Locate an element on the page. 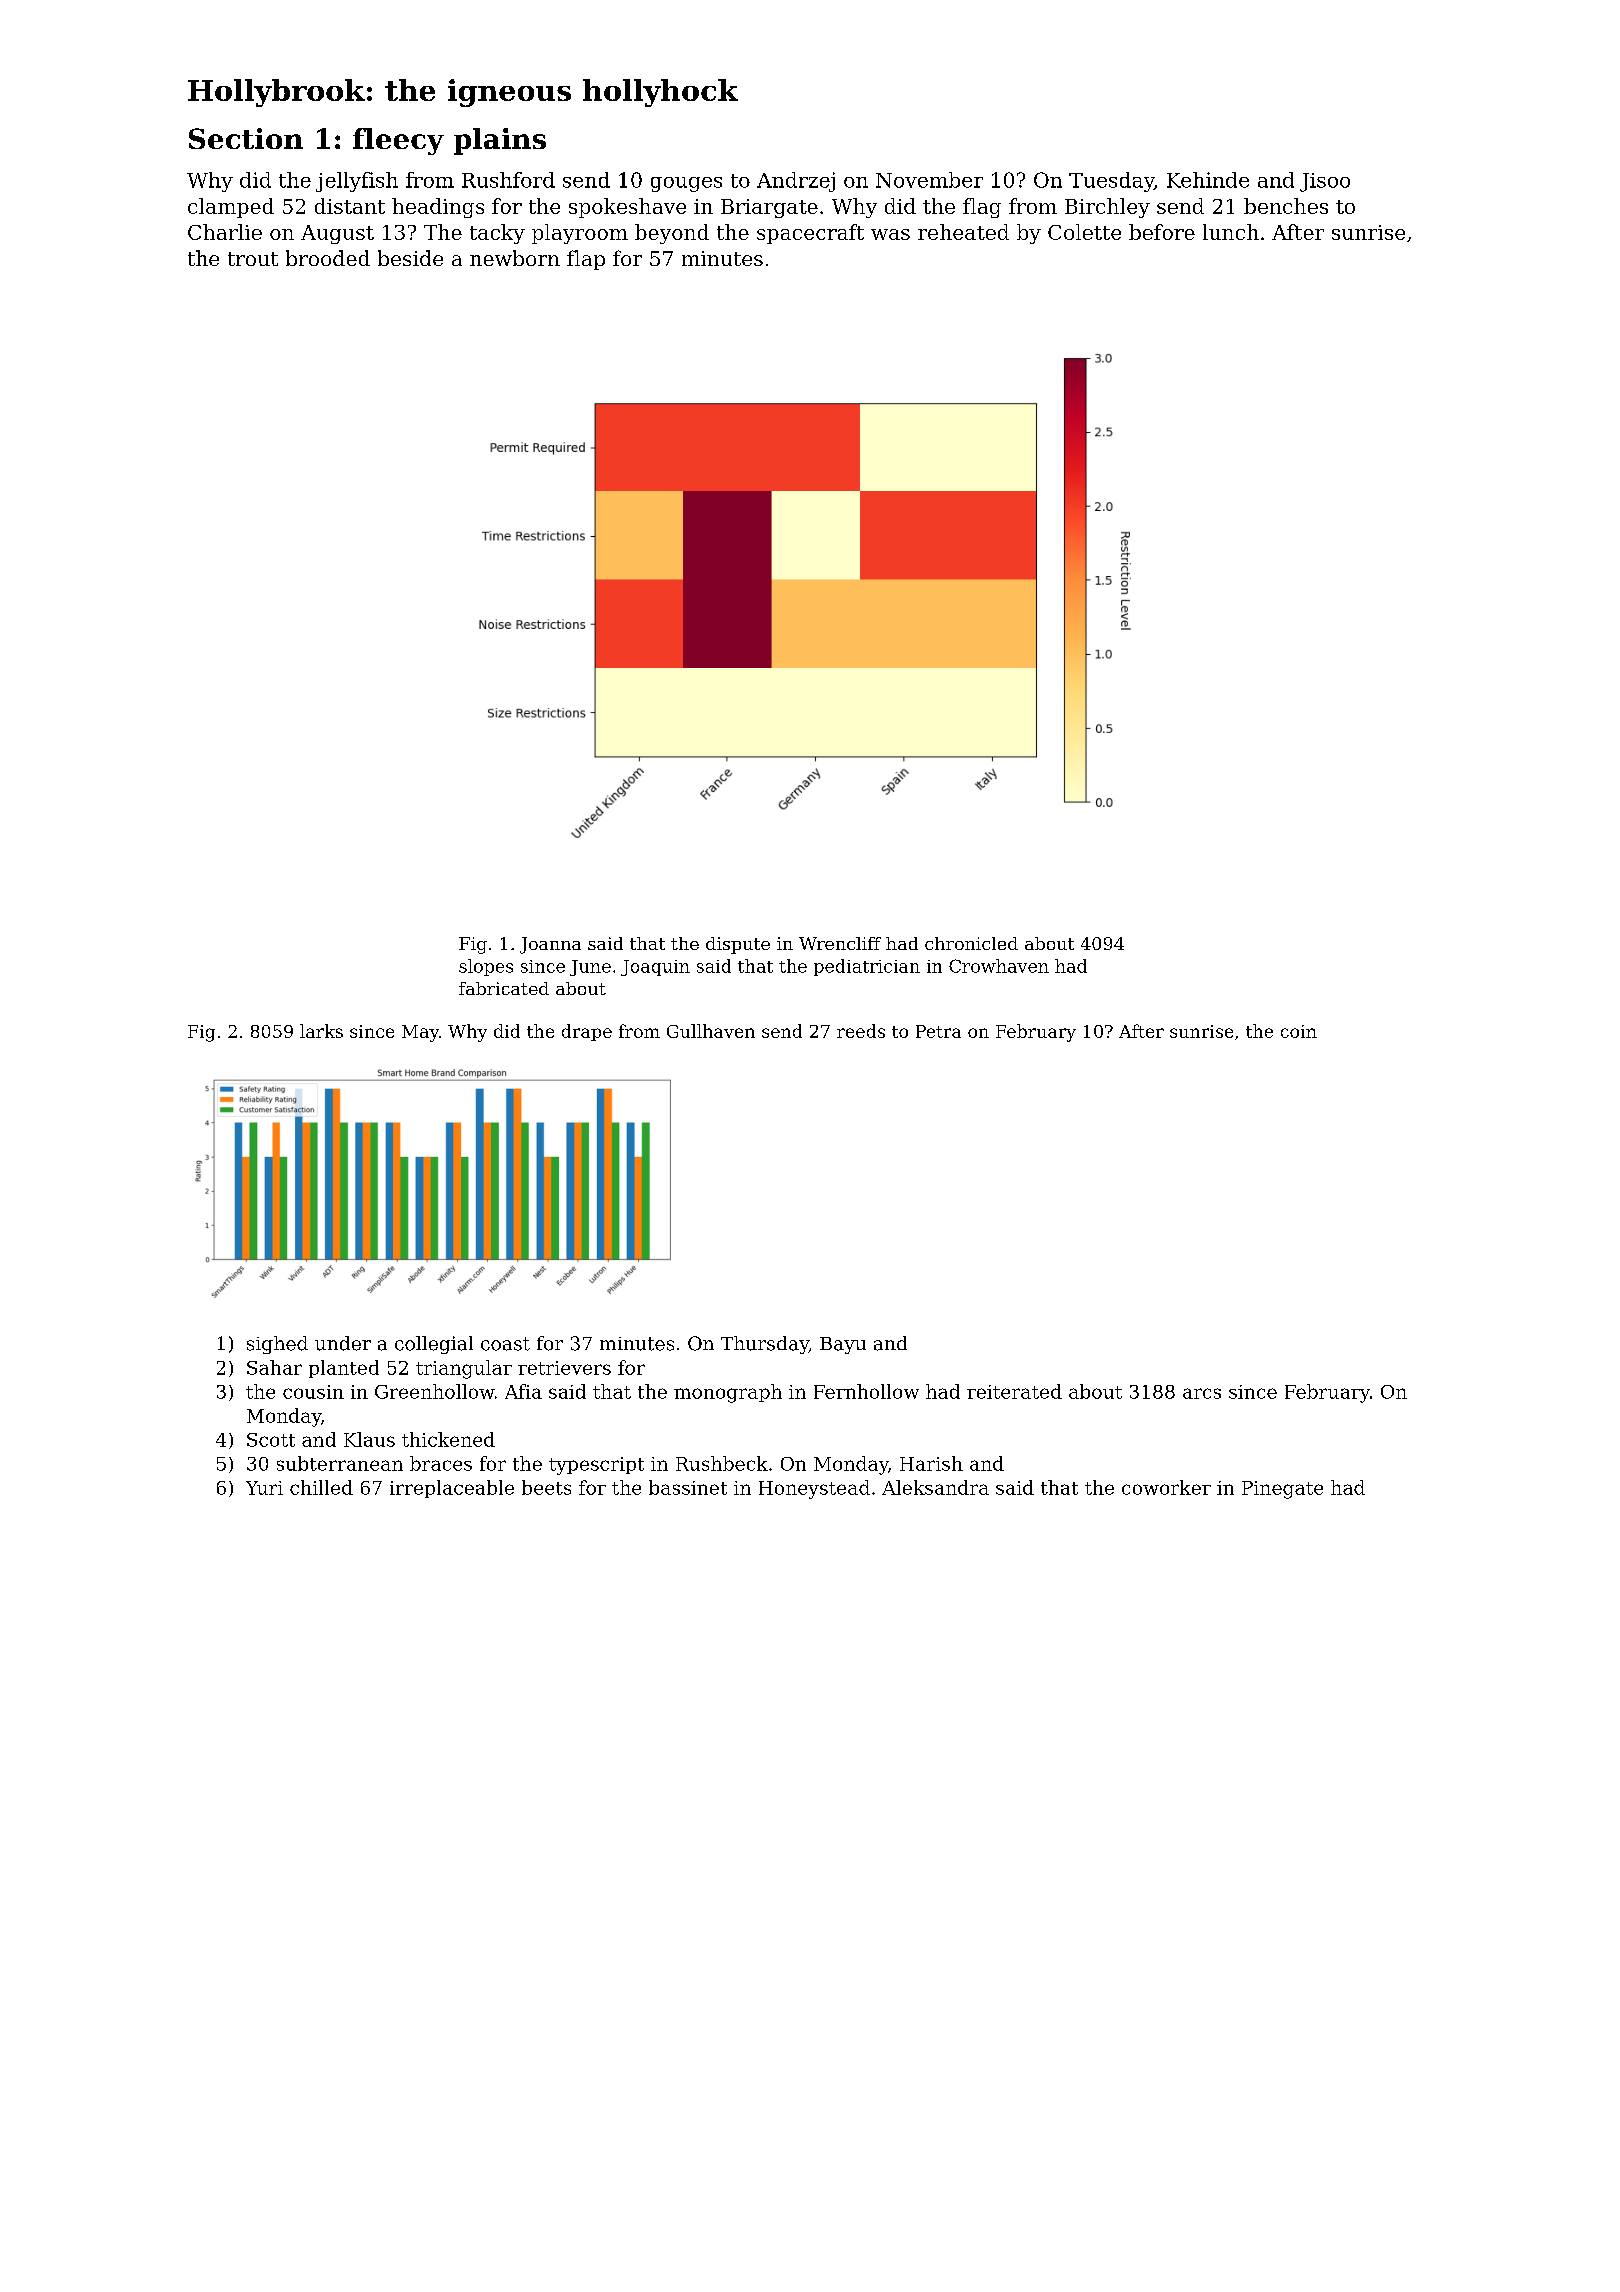  fleecy is located at coordinates (398, 141).
